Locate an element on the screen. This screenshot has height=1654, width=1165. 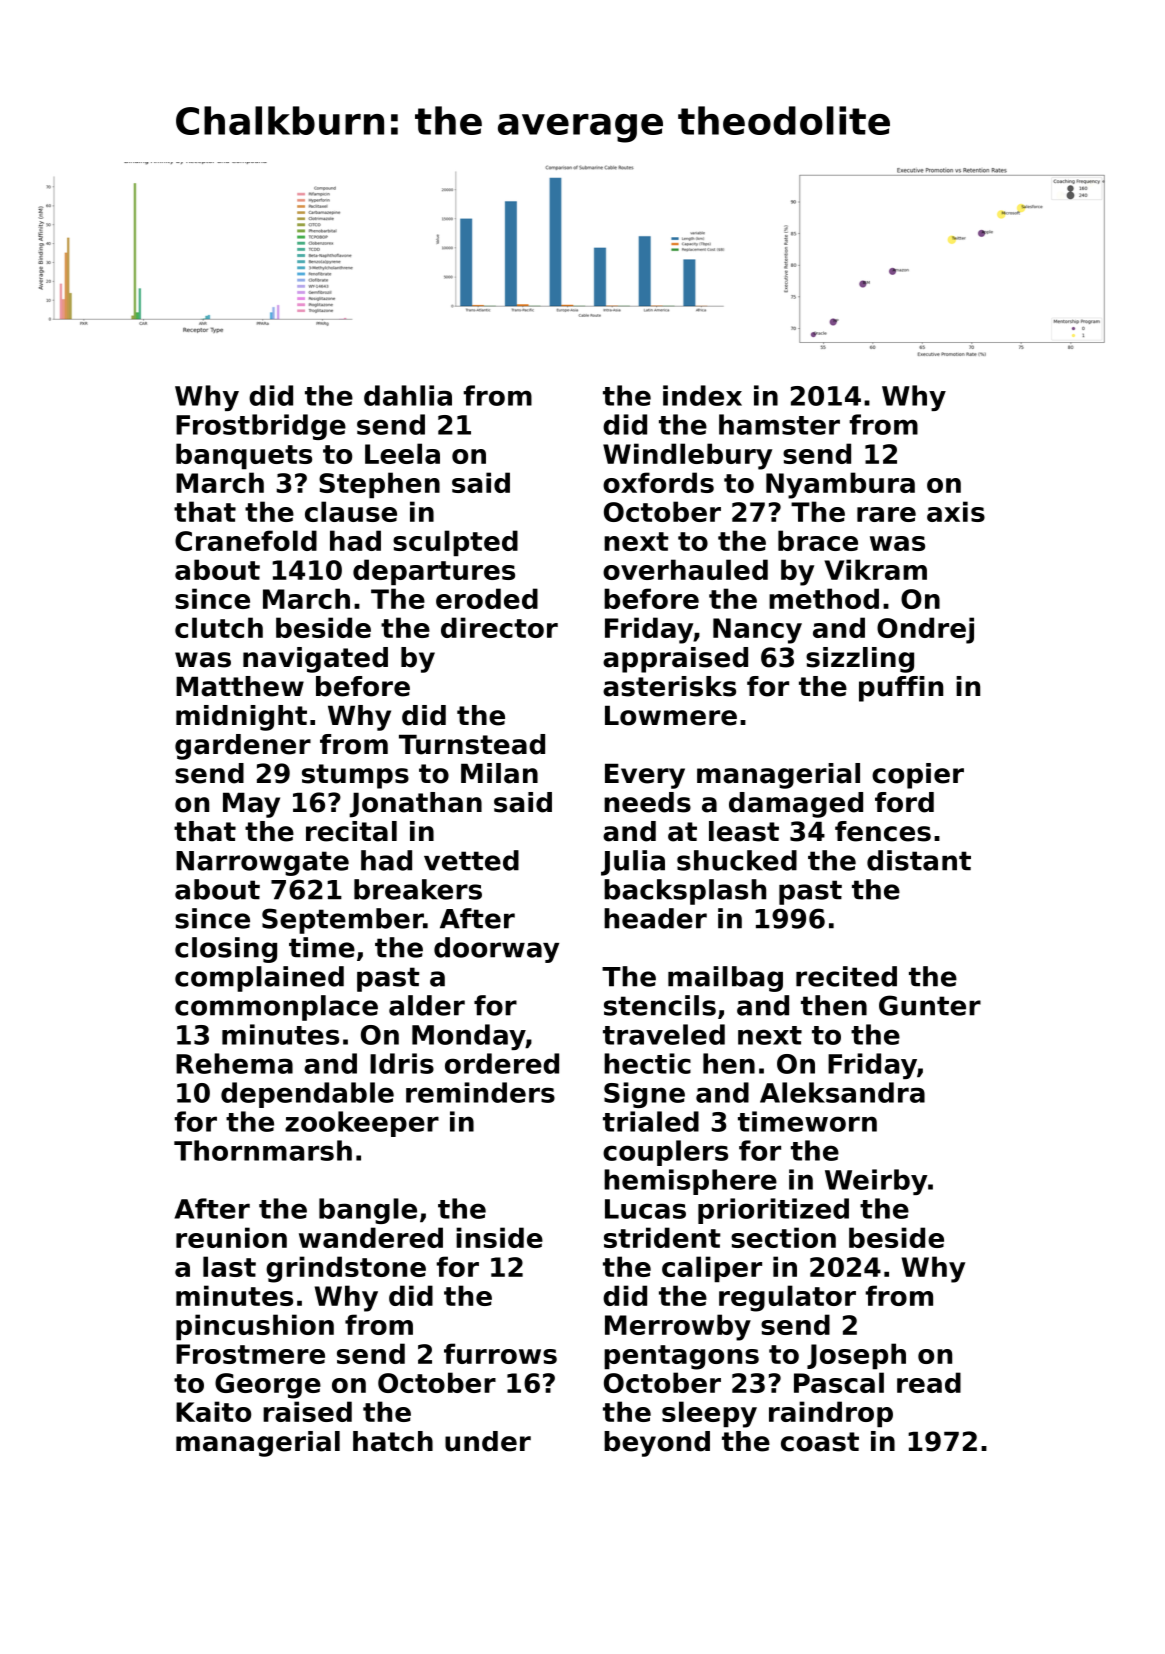
coast is located at coordinates (820, 1442).
